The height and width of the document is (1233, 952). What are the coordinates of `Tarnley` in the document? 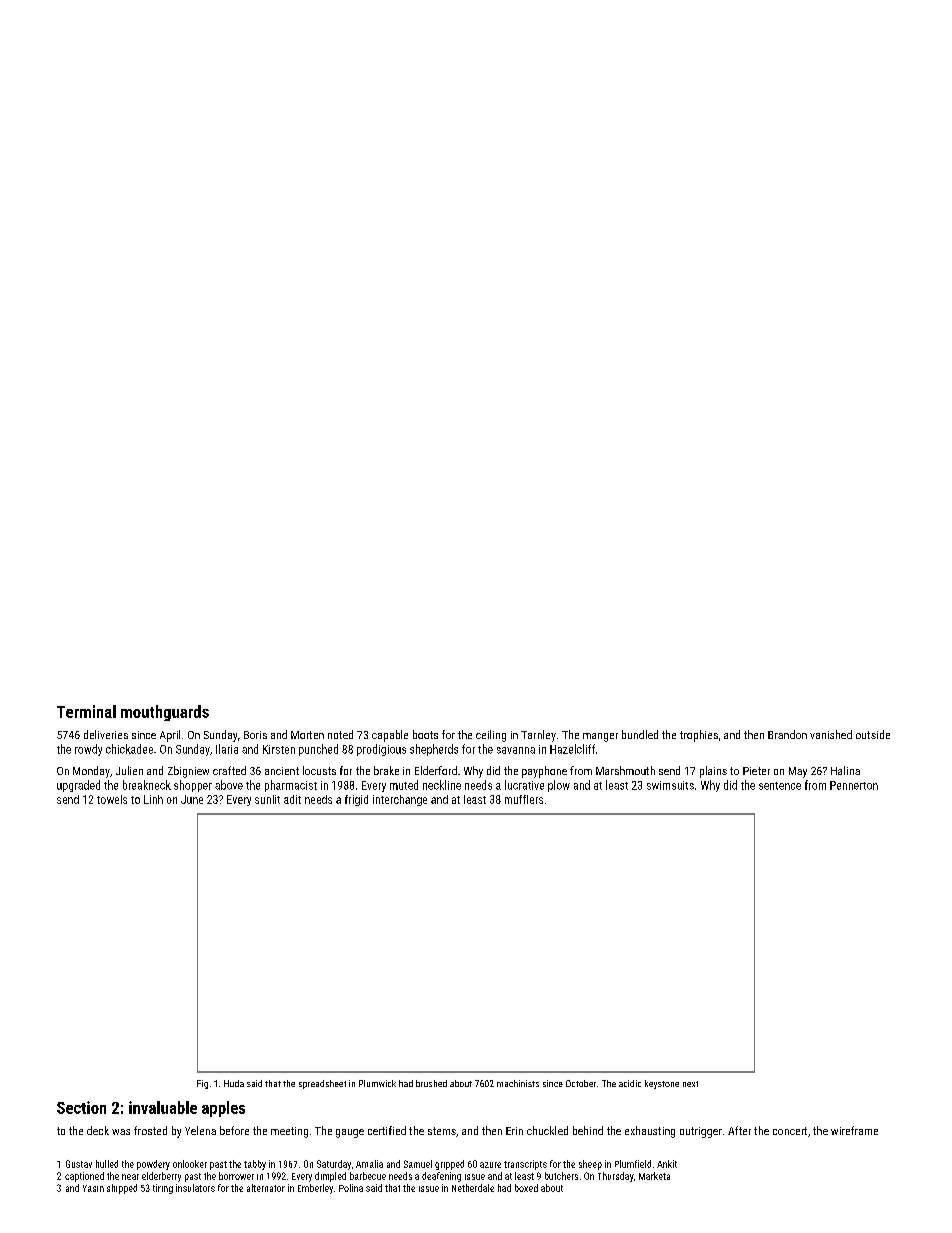 It's located at (538, 736).
